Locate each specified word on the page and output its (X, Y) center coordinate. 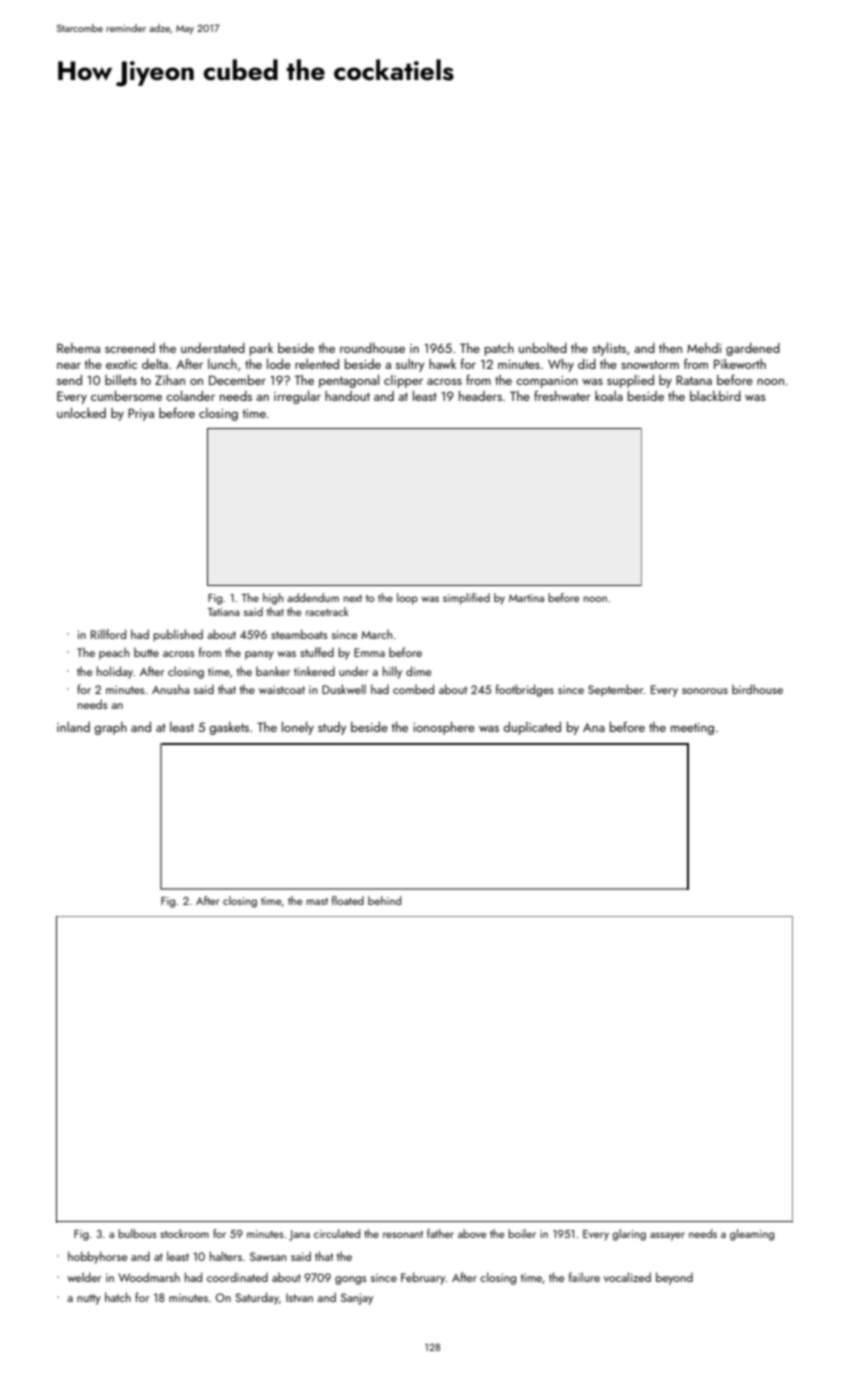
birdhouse (757, 689)
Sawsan (268, 1256)
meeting (692, 729)
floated (348, 900)
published (178, 635)
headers (480, 396)
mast (317, 901)
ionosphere (444, 728)
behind (384, 900)
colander (190, 395)
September (615, 690)
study (332, 728)
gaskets (229, 728)
